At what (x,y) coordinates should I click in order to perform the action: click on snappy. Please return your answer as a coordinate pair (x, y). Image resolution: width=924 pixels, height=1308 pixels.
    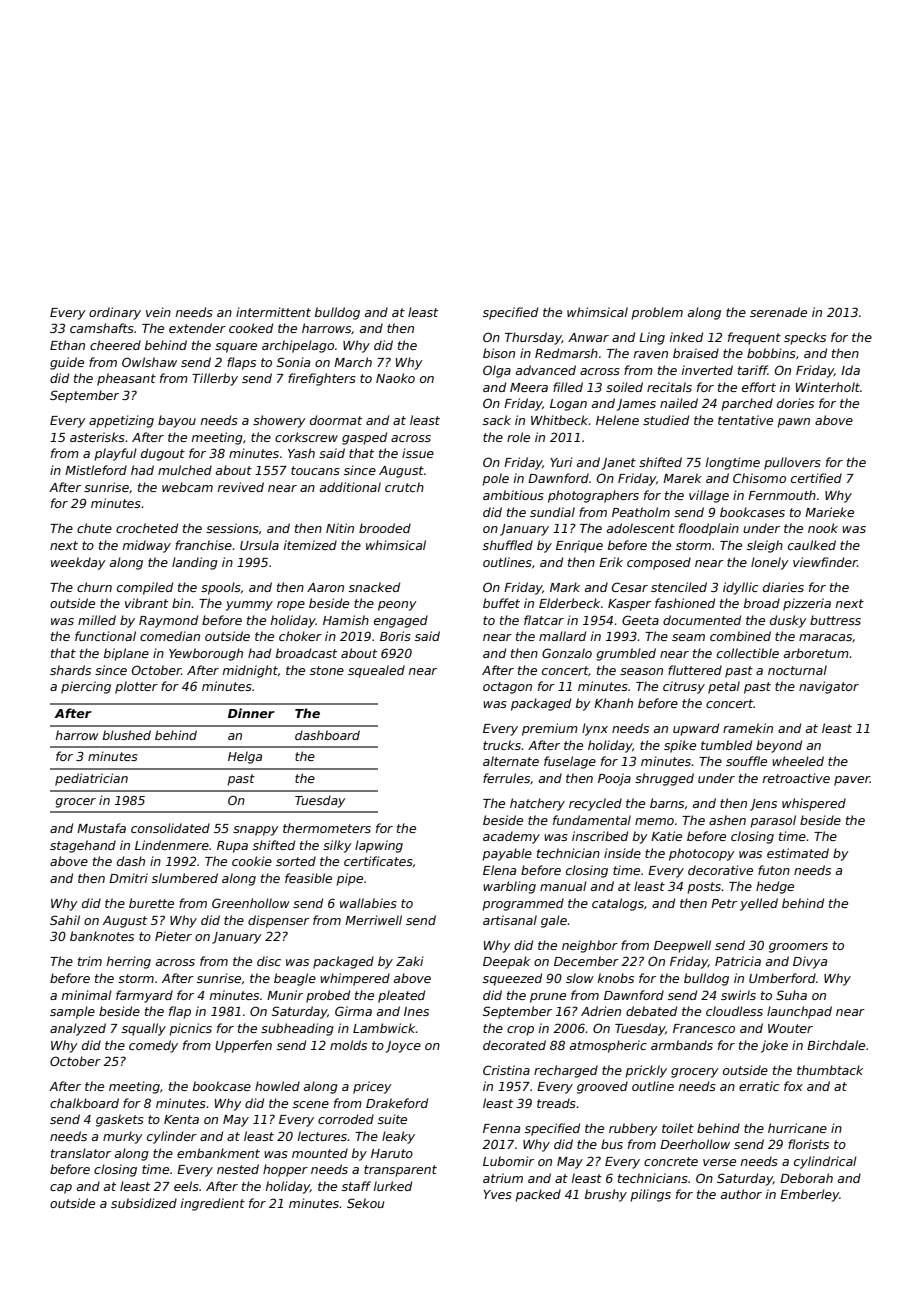
    Looking at the image, I should click on (256, 831).
